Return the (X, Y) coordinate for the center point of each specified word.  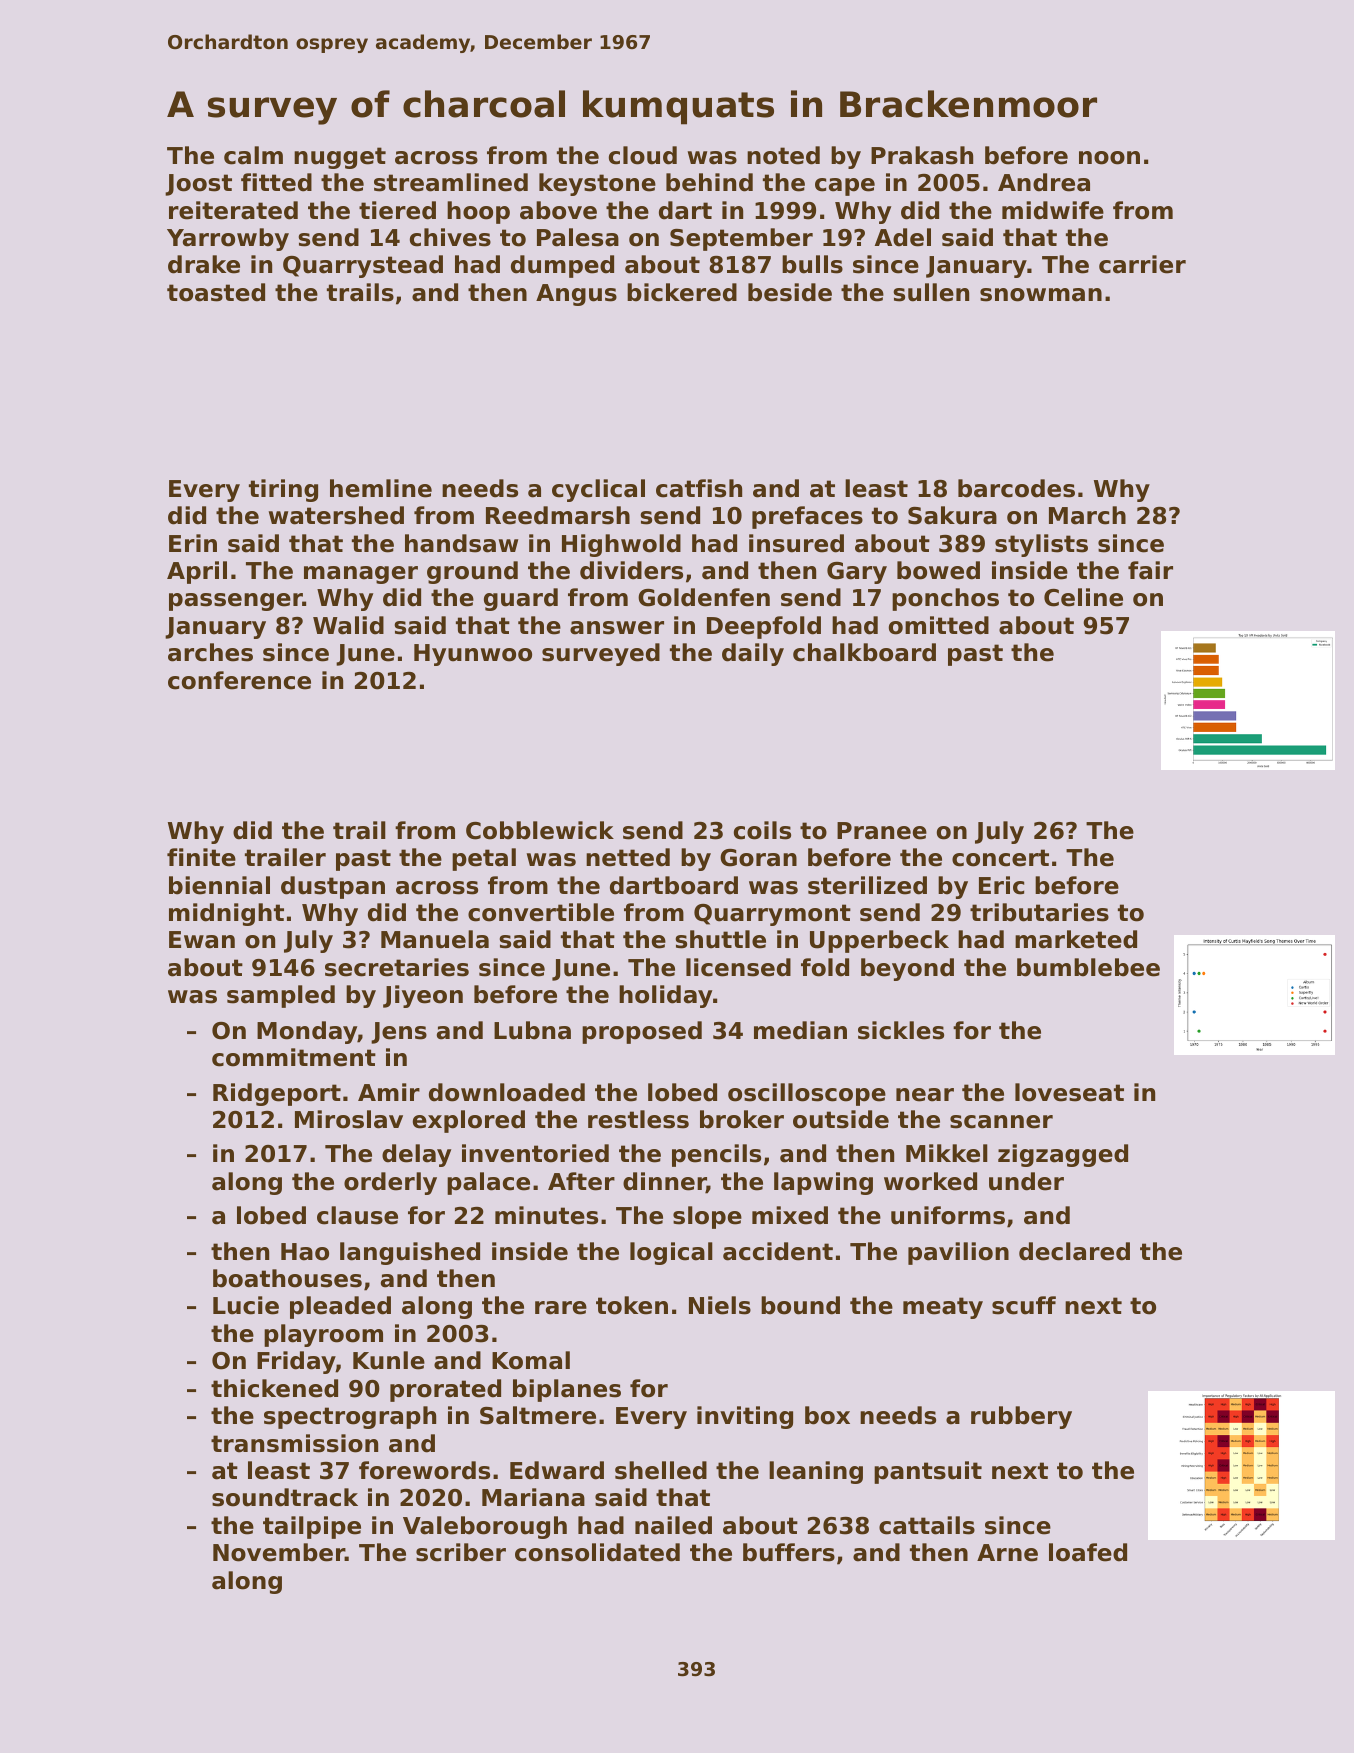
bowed (938, 570)
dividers (631, 570)
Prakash (922, 155)
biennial (219, 885)
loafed (1088, 1552)
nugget (340, 158)
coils (762, 830)
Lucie (246, 1305)
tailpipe (312, 1527)
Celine (1083, 597)
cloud (643, 155)
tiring (283, 490)
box (827, 1415)
